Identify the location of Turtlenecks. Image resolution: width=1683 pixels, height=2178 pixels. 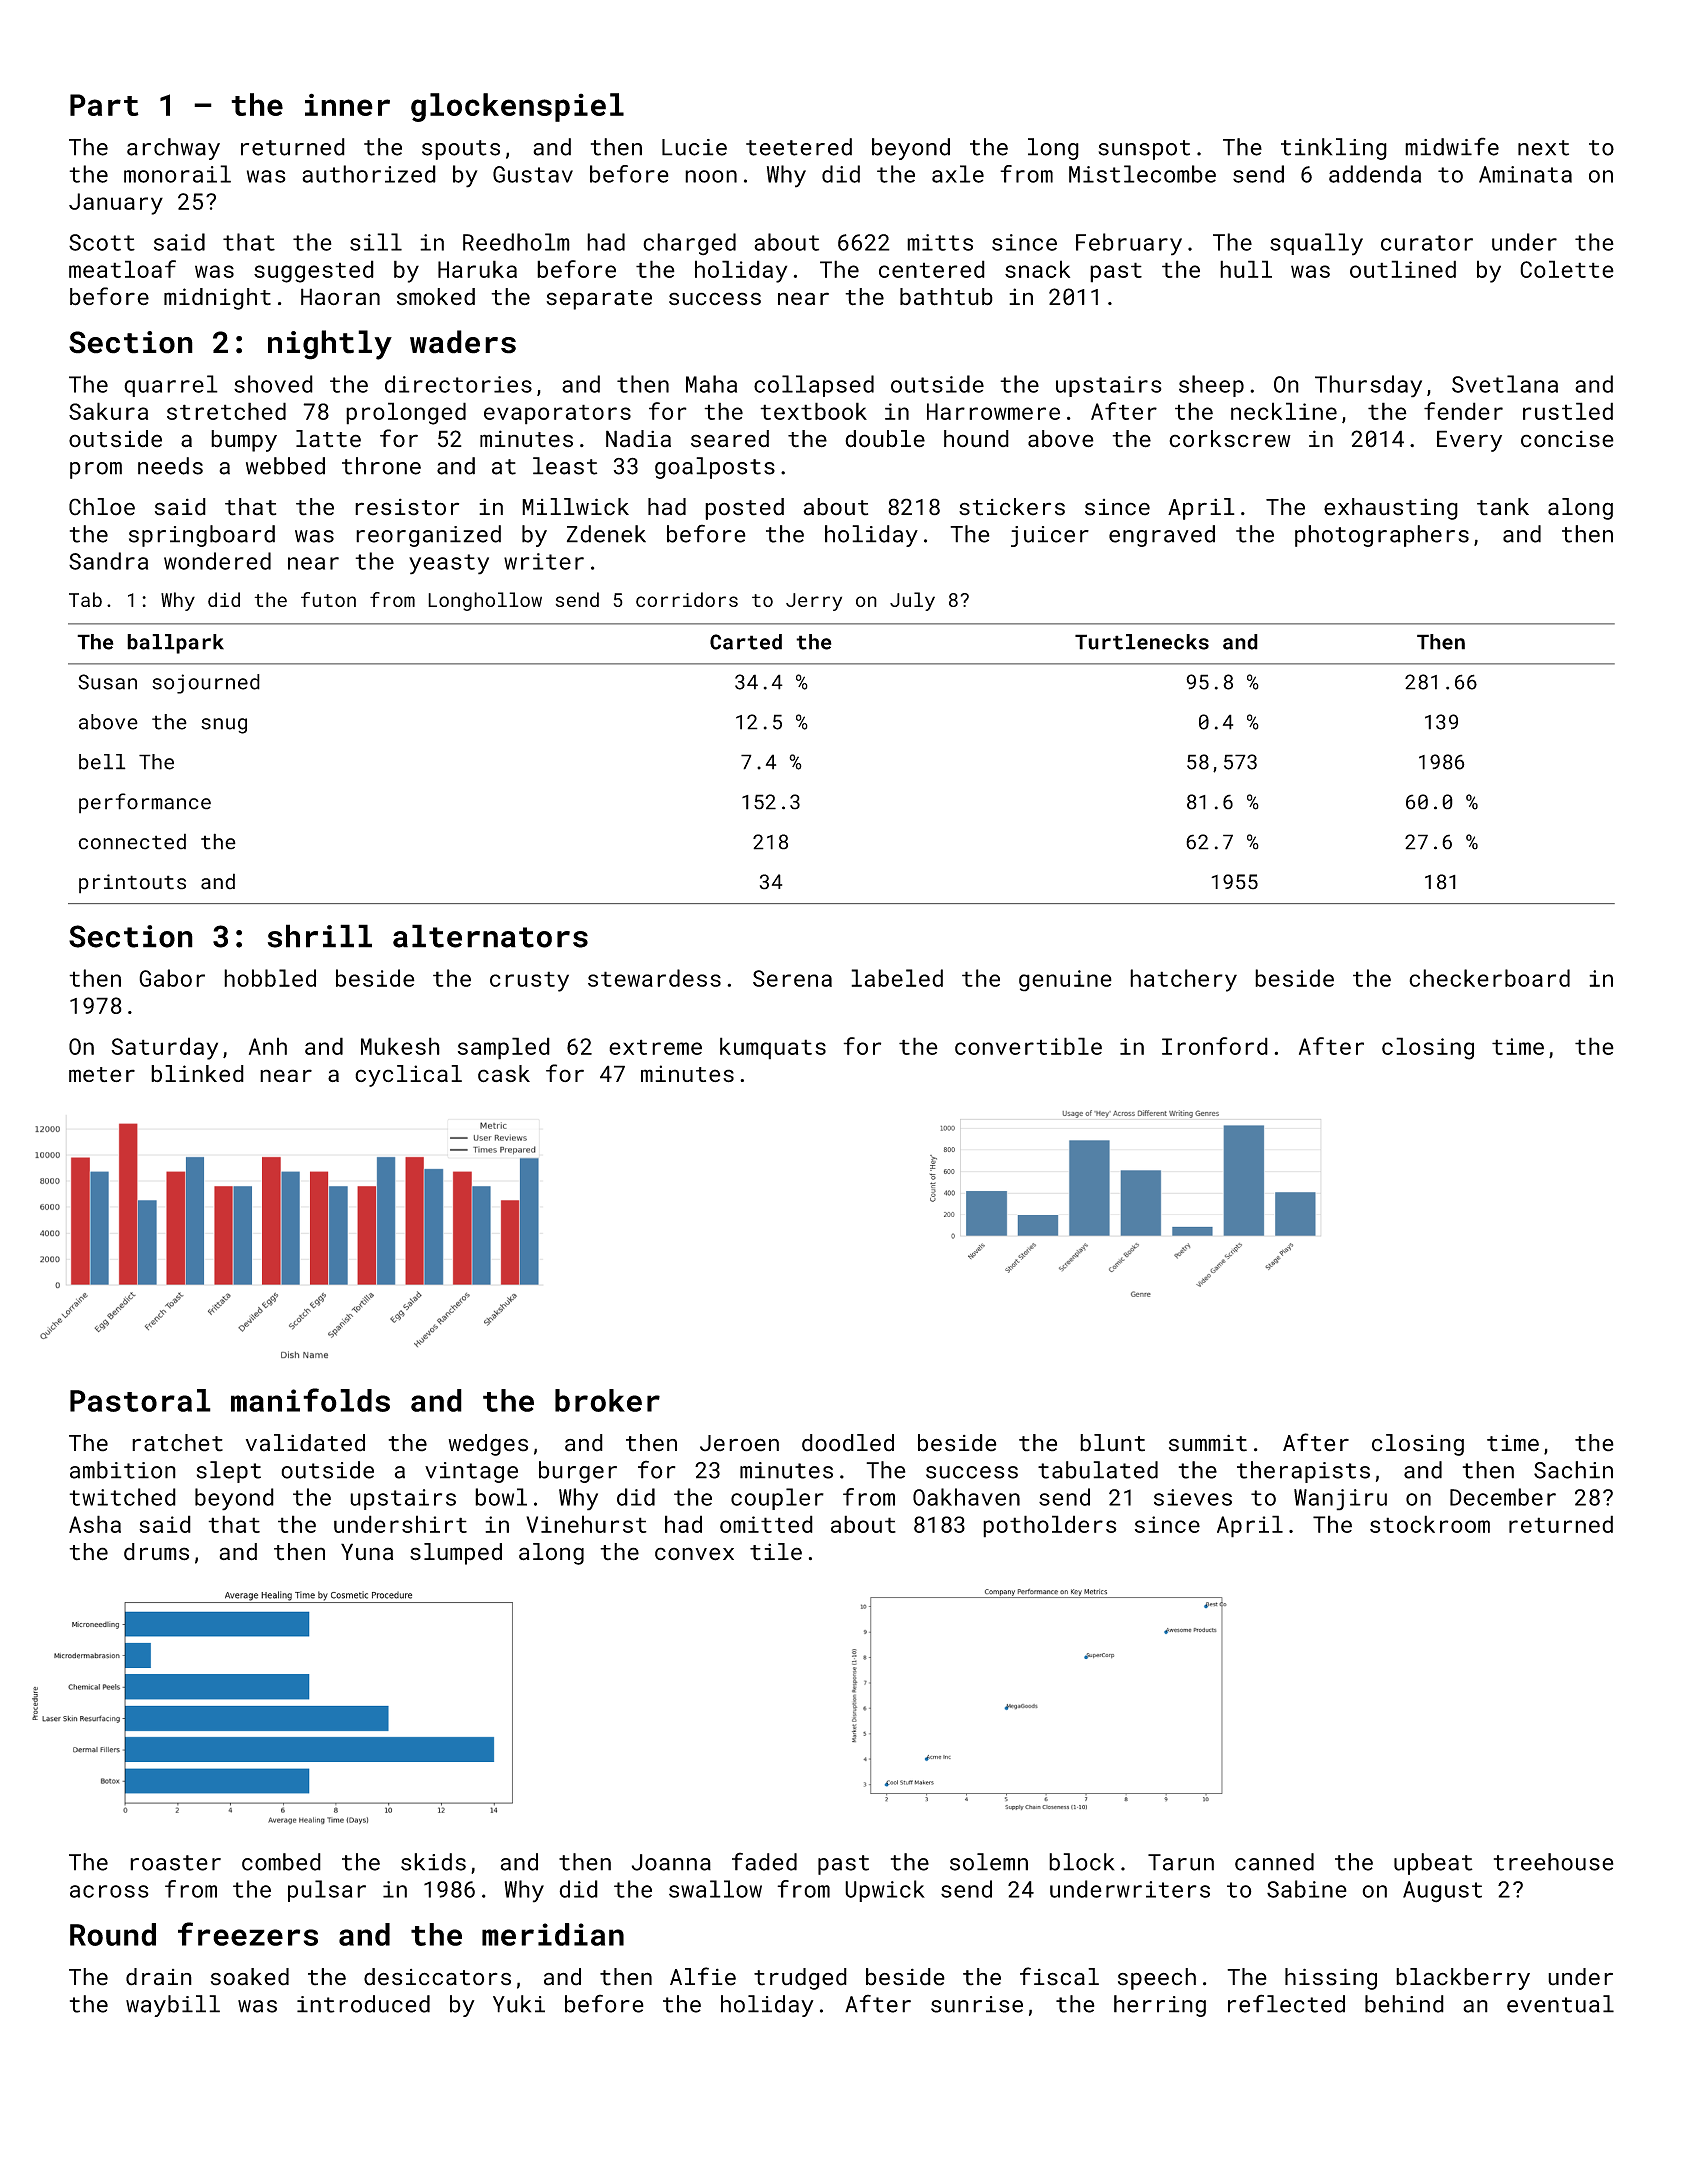
(1142, 642).
